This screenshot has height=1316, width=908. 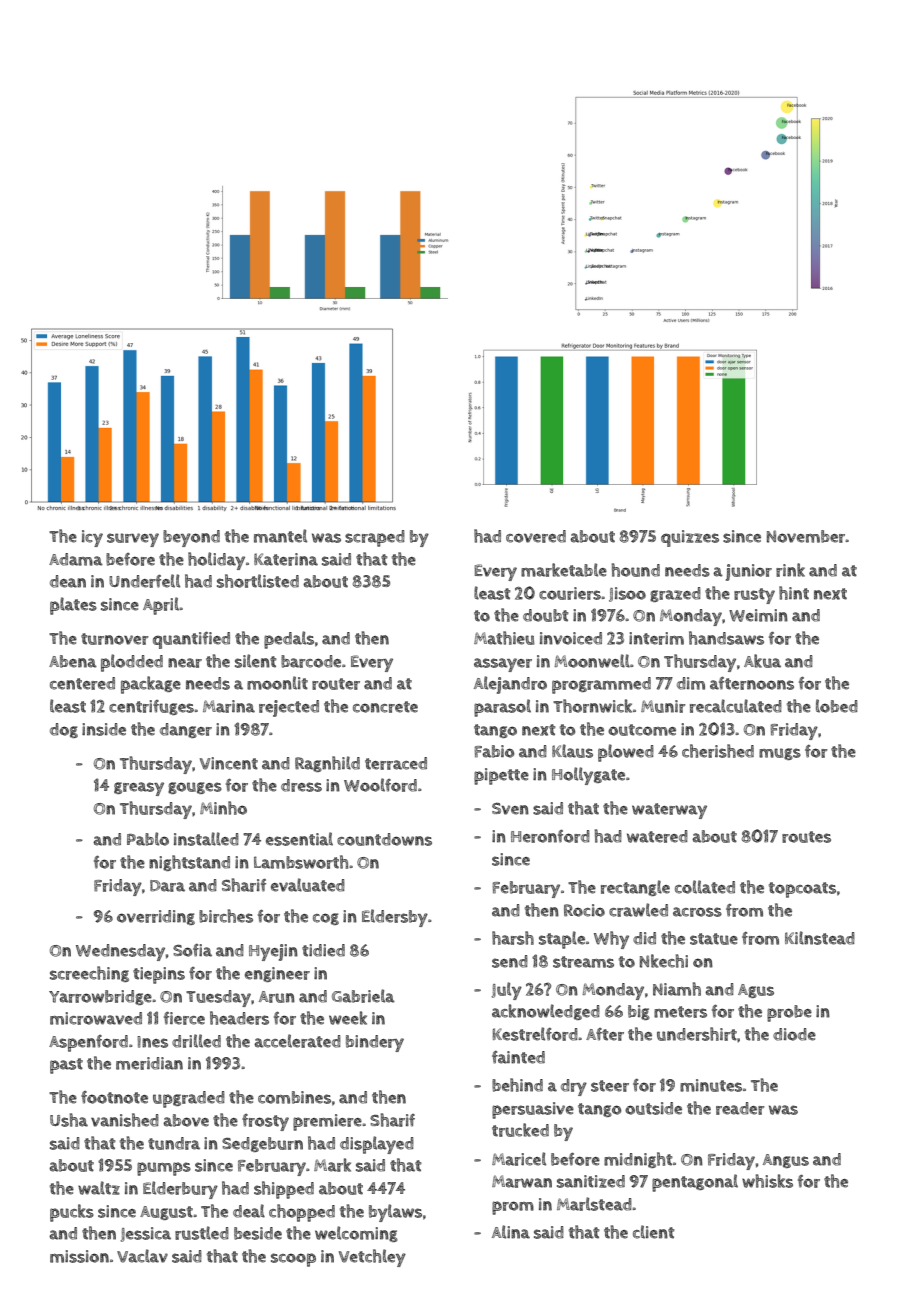 I want to click on mugs, so click(x=780, y=754).
